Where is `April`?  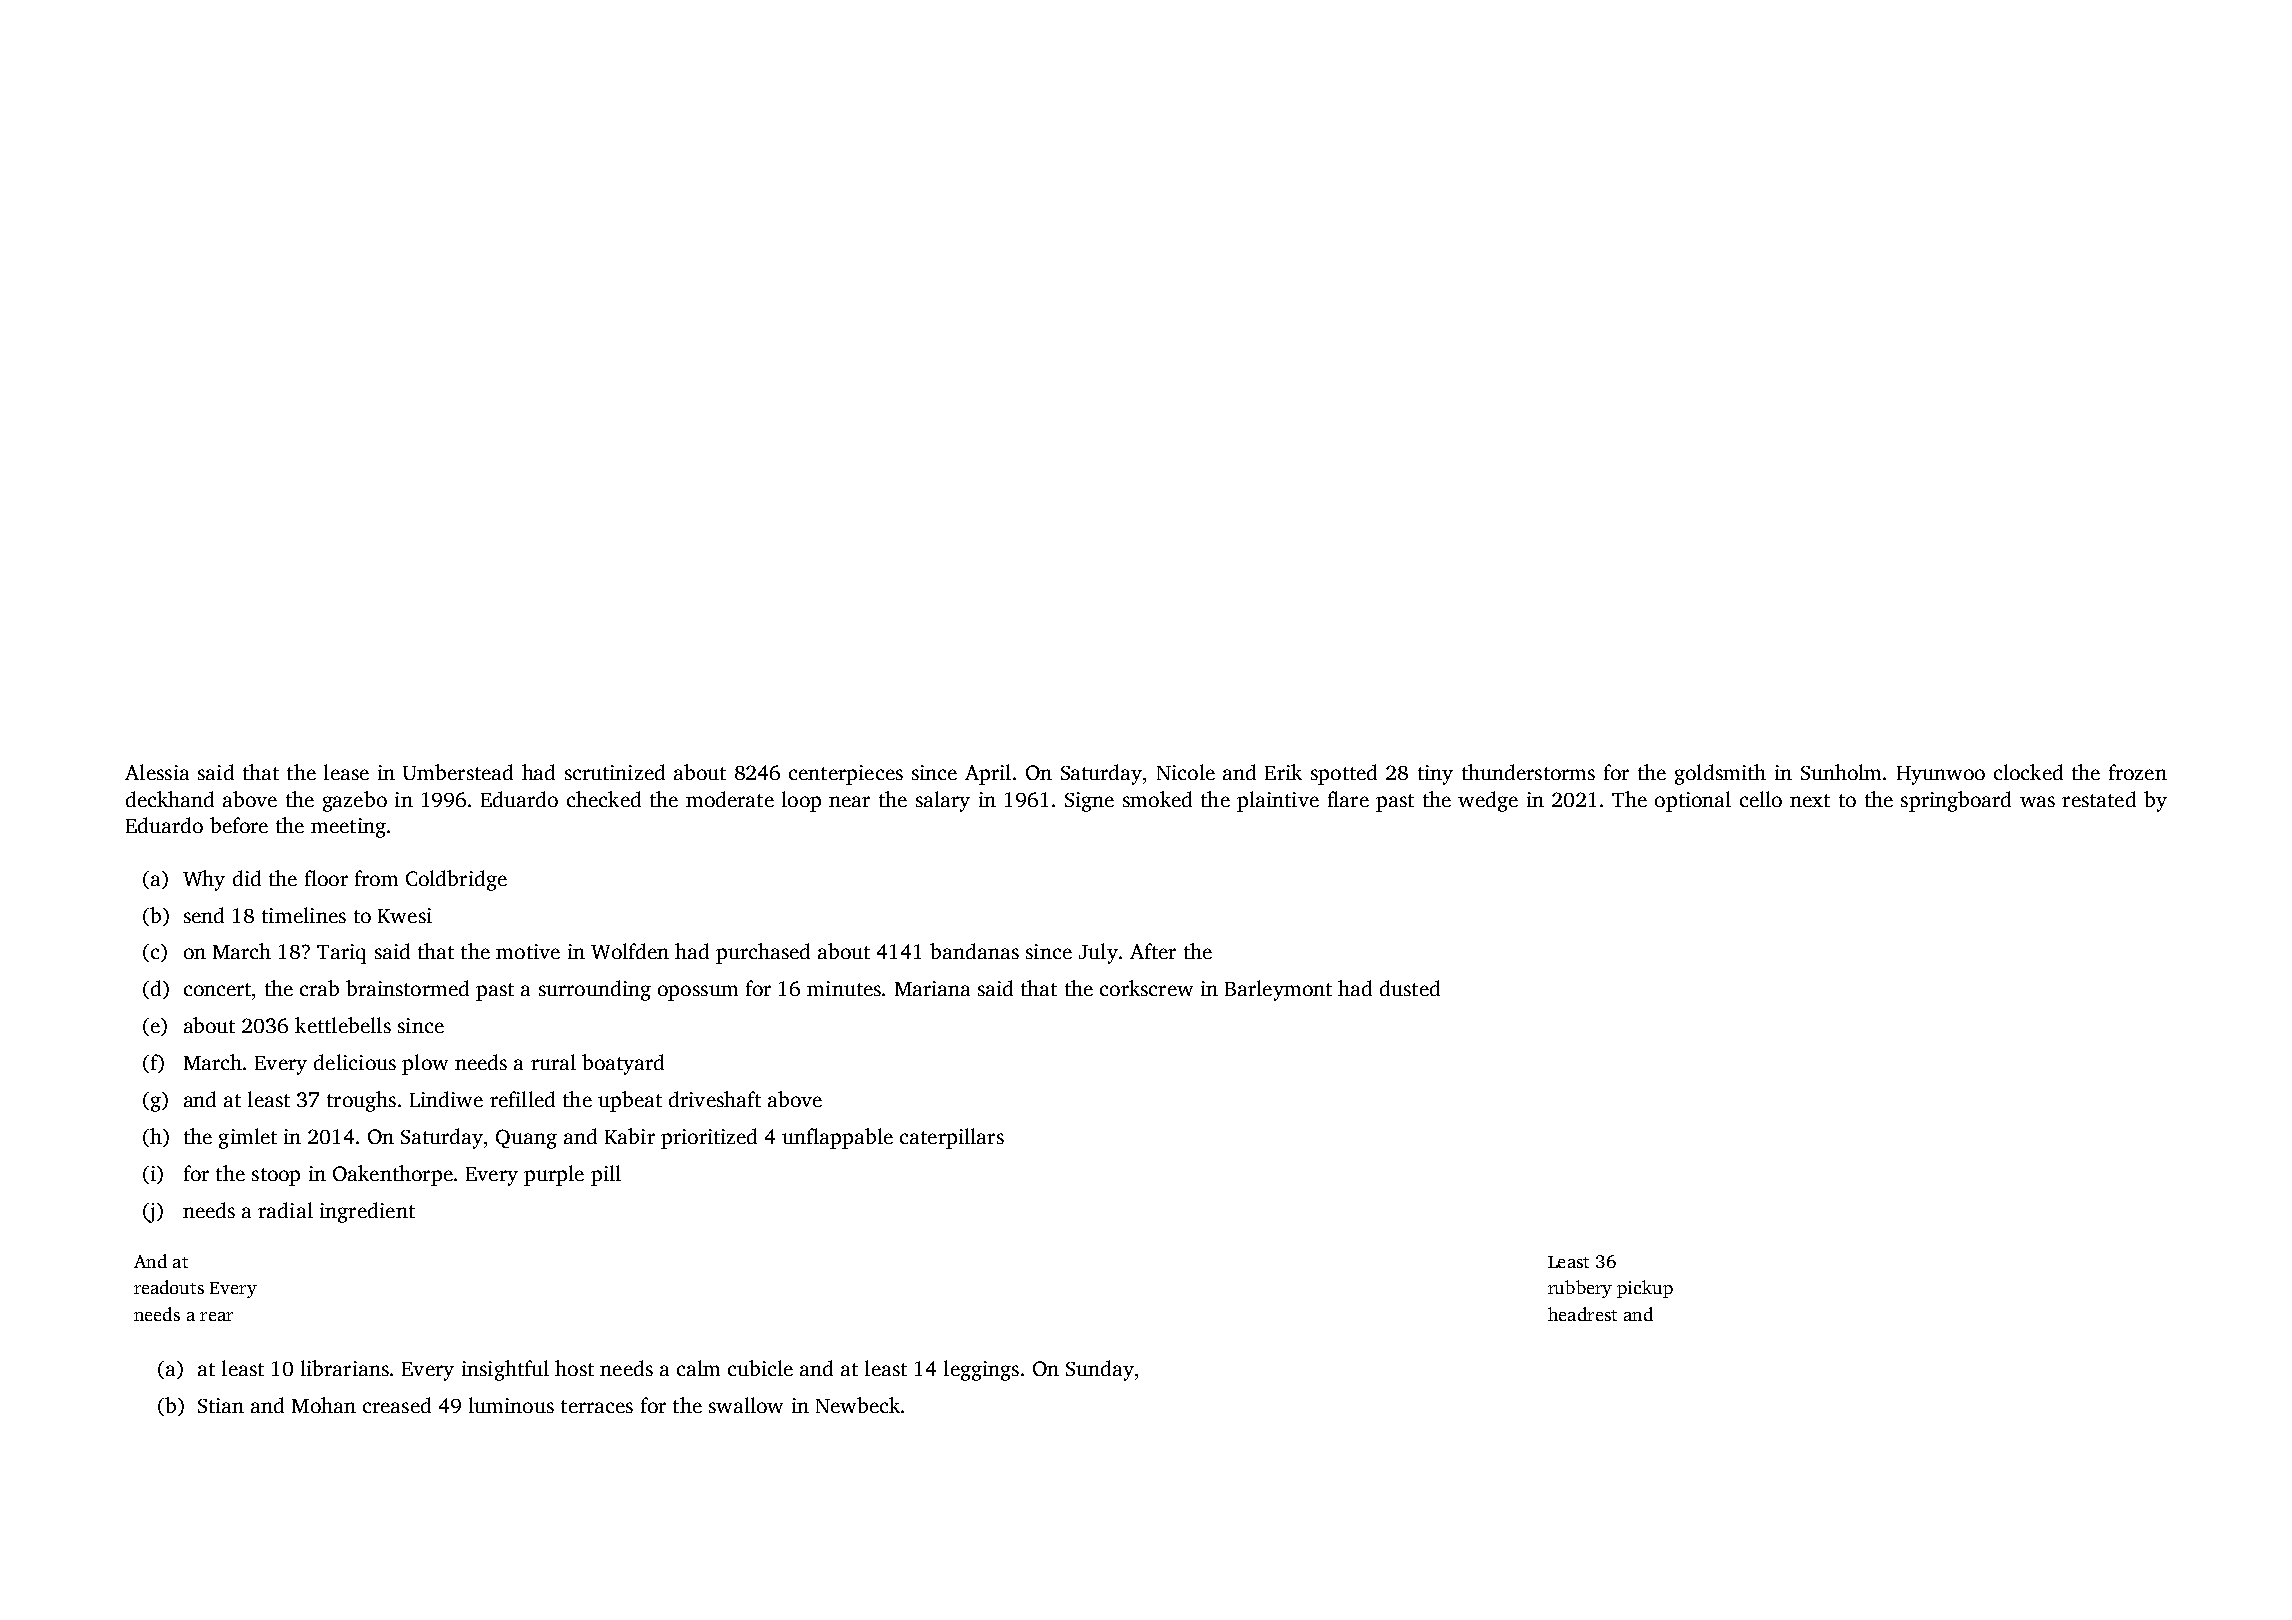 April is located at coordinates (988, 774).
